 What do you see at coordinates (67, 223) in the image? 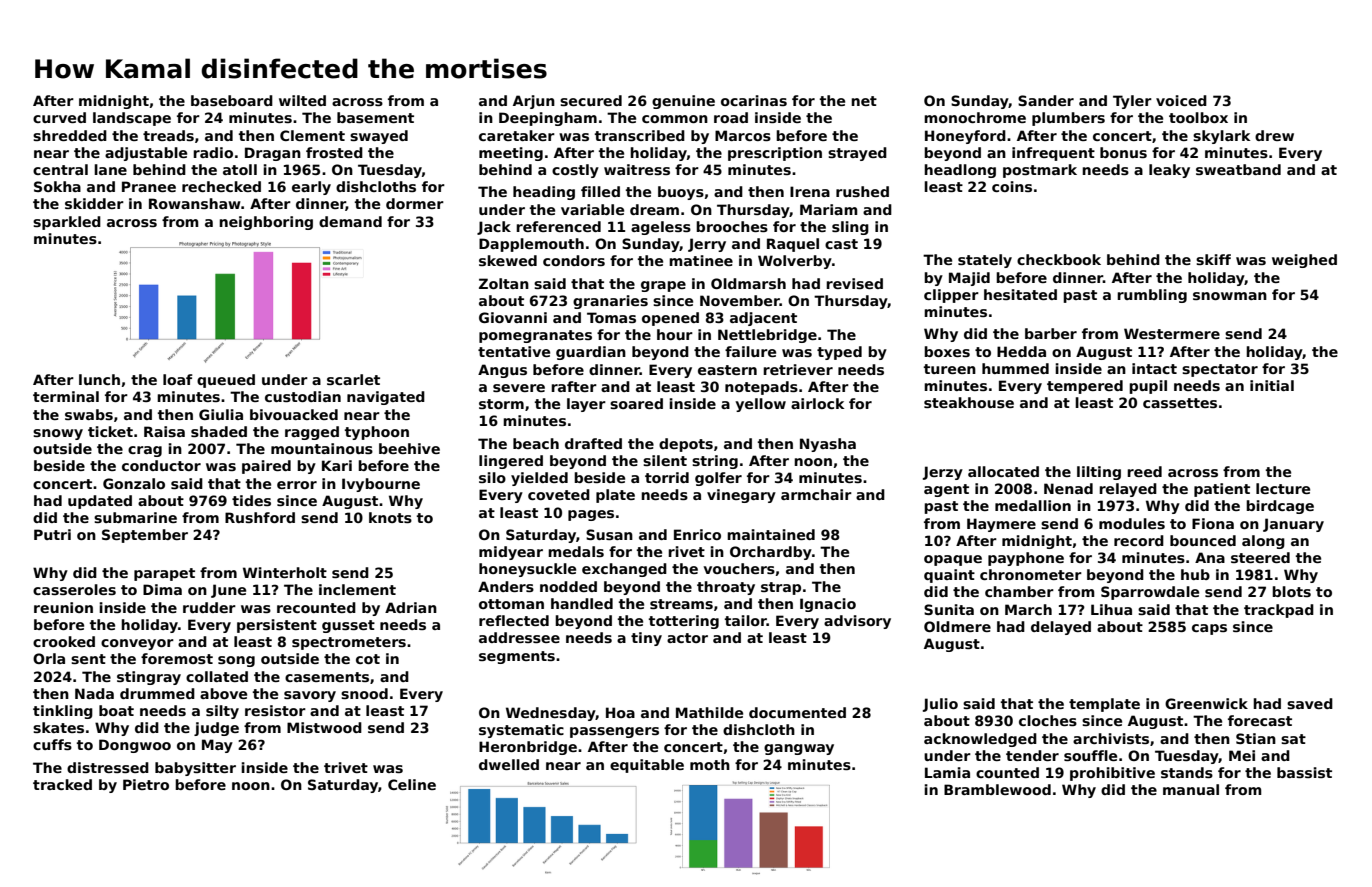
I see `sparkled` at bounding box center [67, 223].
